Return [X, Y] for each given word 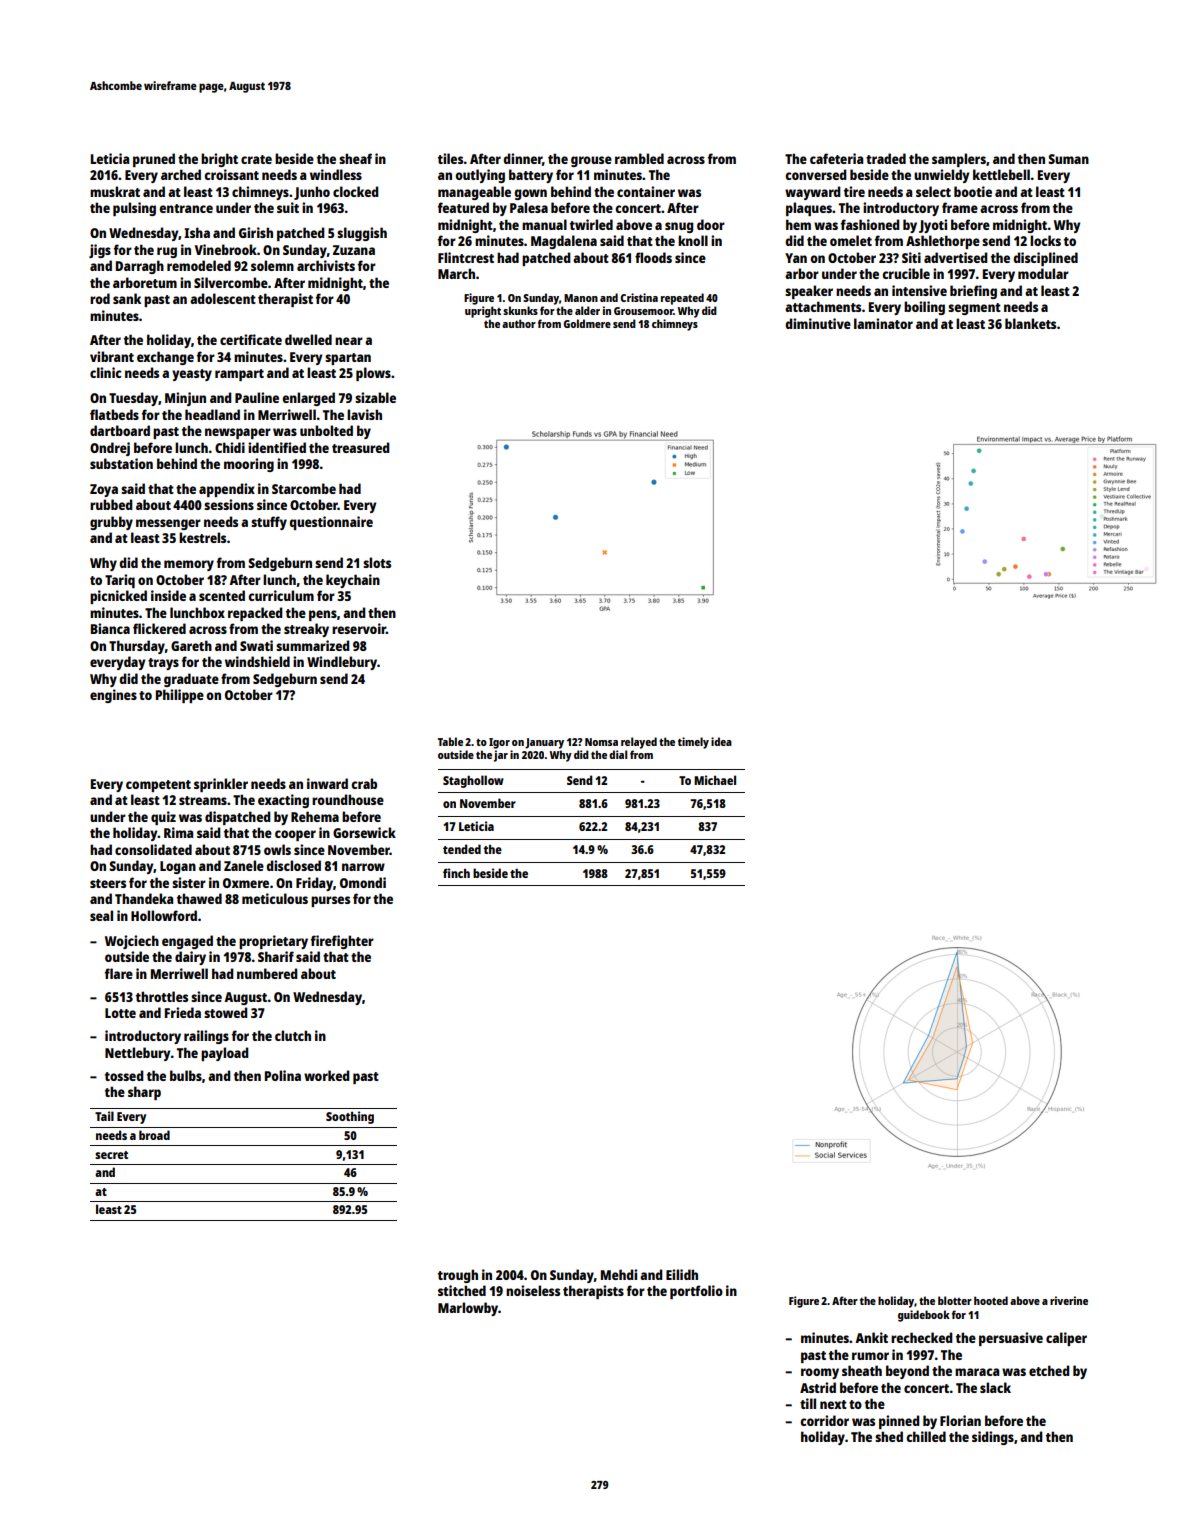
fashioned [870, 224]
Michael [715, 780]
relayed [639, 743]
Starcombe [304, 488]
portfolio [696, 1292]
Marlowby [468, 1309]
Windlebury [342, 663]
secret [111, 1155]
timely [693, 743]
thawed [199, 898]
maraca [977, 1372]
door [711, 224]
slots [377, 562]
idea [721, 741]
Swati [256, 645]
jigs [100, 251]
